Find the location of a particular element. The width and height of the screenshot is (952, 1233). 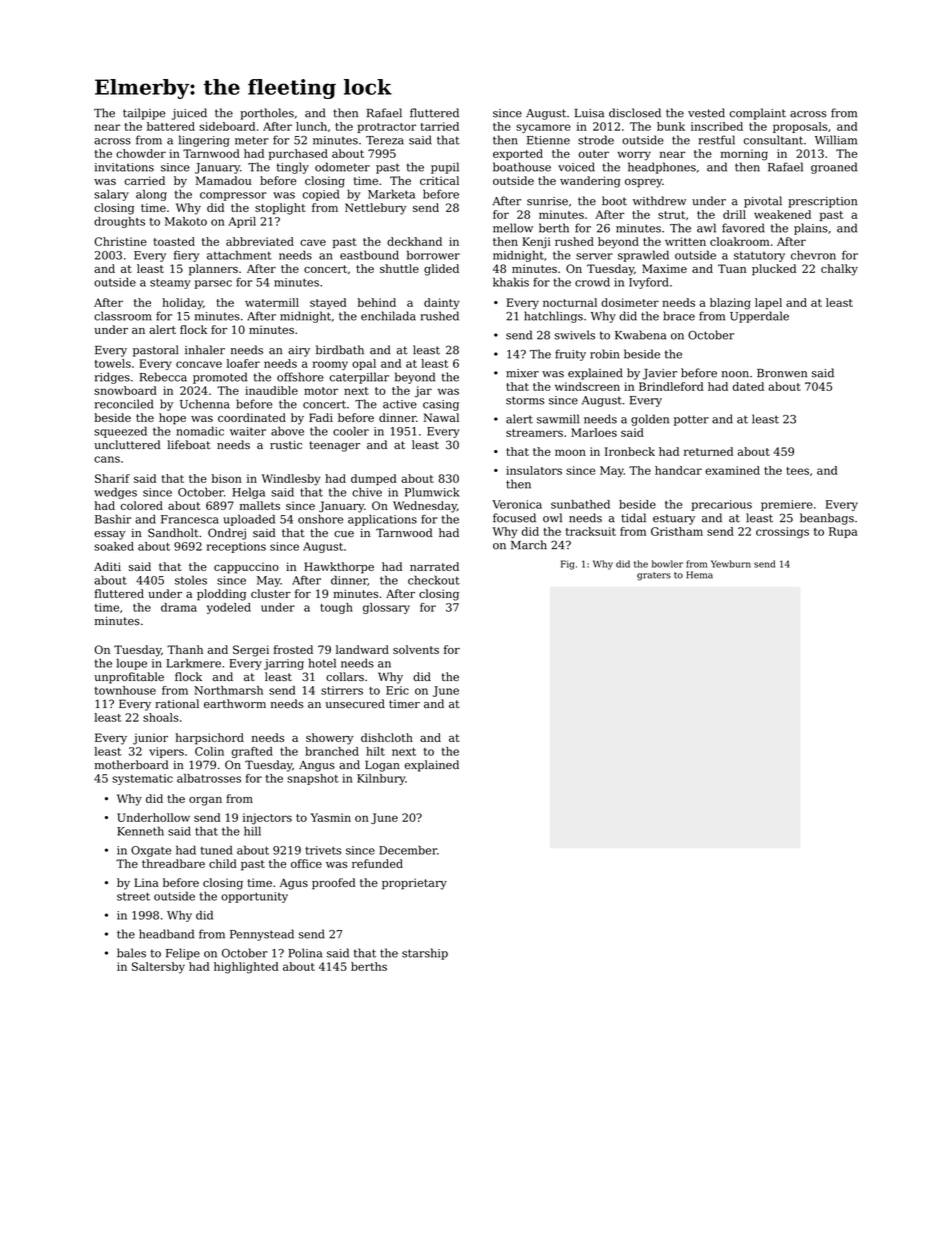

Plumwick is located at coordinates (432, 492).
